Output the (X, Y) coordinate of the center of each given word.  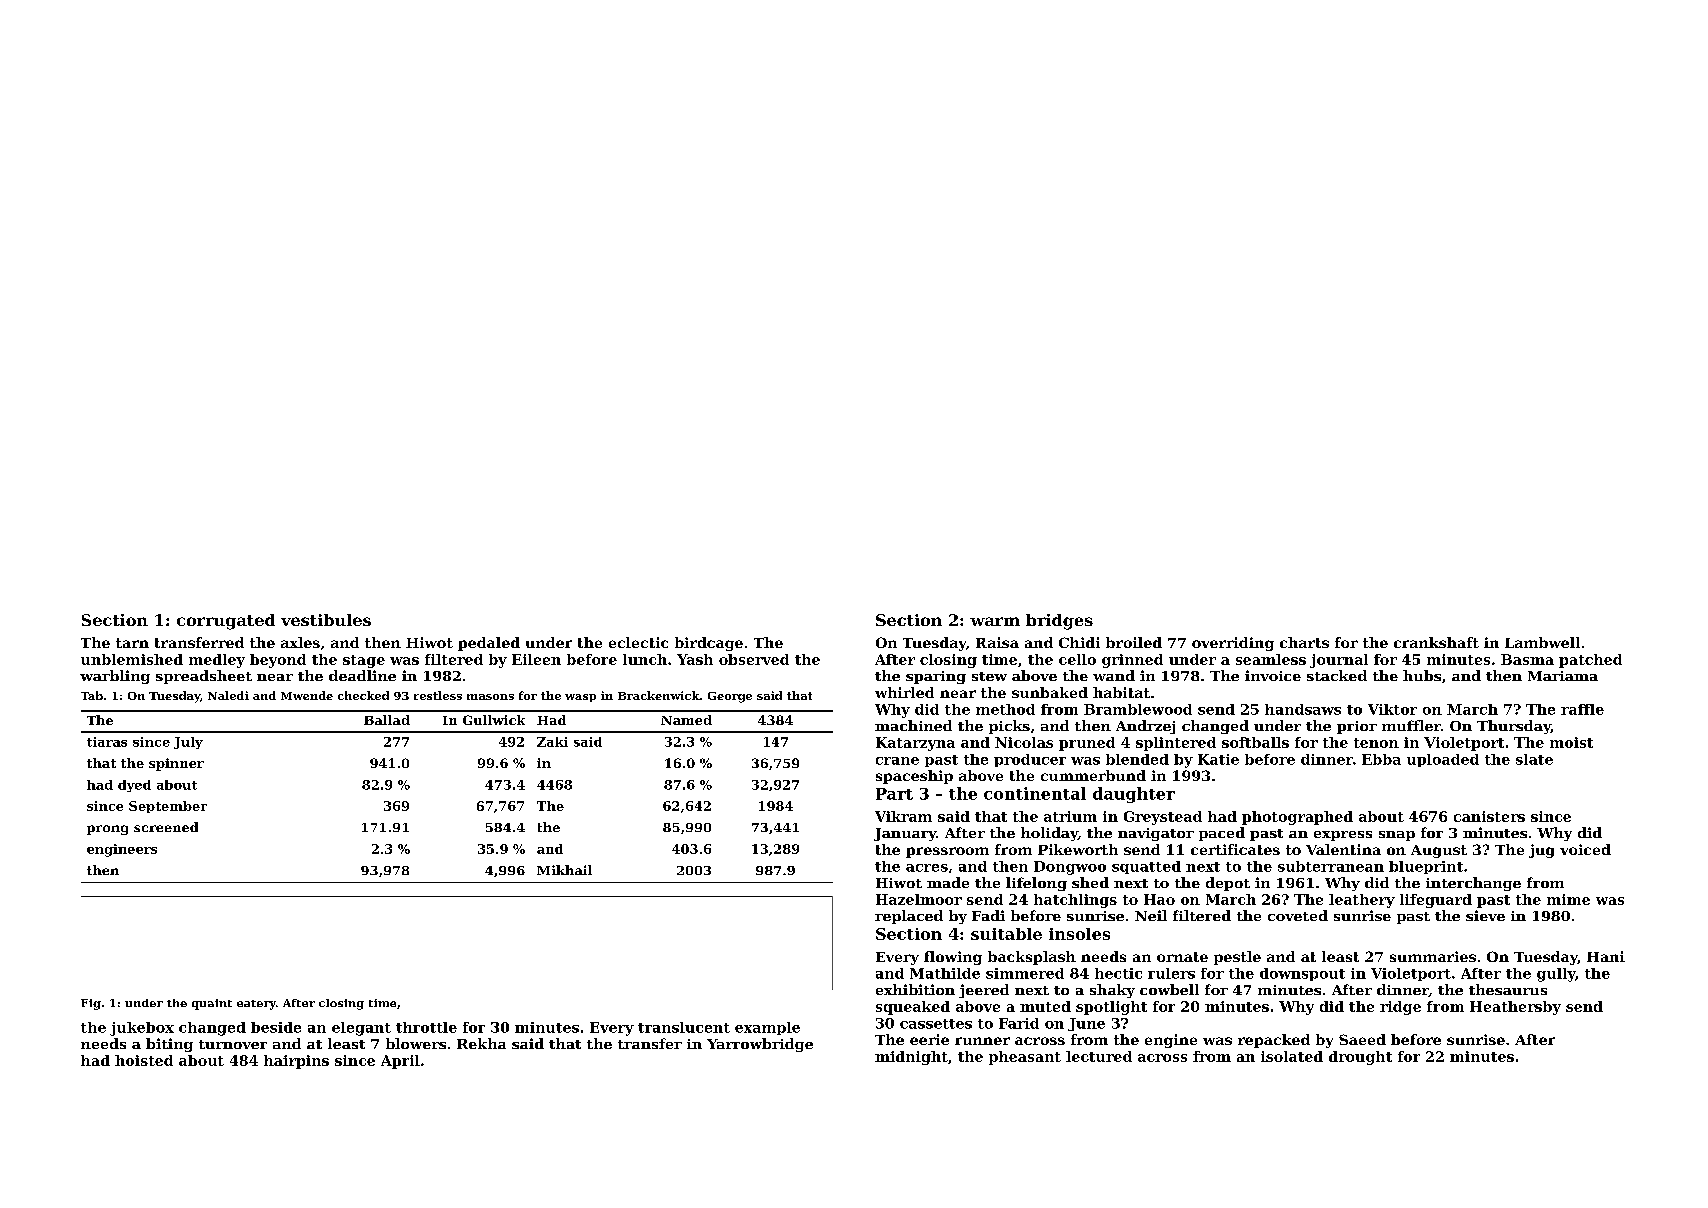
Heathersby (1515, 1008)
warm (995, 621)
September (168, 807)
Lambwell (1542, 642)
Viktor (1392, 709)
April (400, 1062)
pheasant (1025, 1058)
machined (913, 725)
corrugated (226, 622)
